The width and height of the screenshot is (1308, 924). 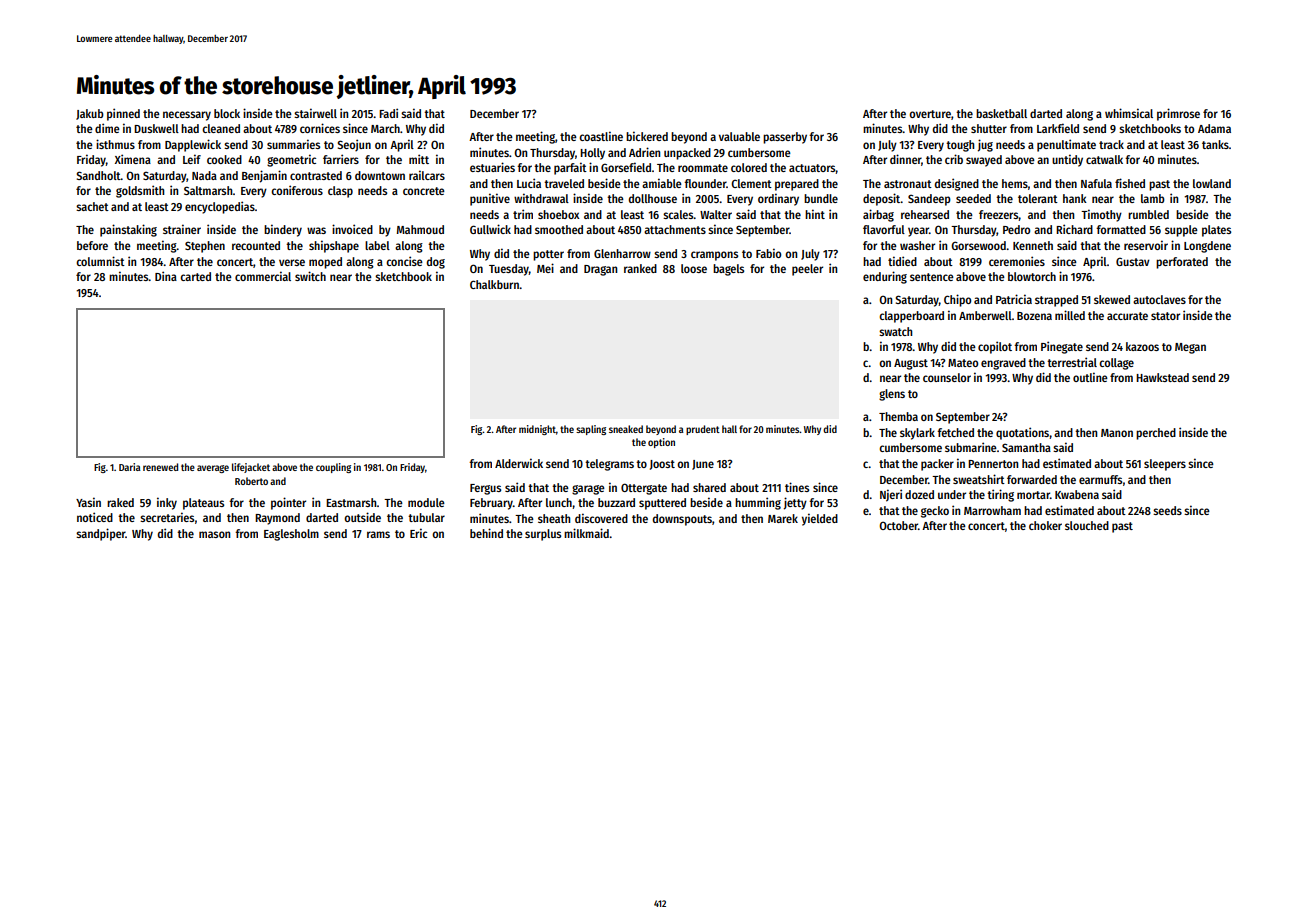 What do you see at coordinates (1190, 348) in the screenshot?
I see `Megan` at bounding box center [1190, 348].
